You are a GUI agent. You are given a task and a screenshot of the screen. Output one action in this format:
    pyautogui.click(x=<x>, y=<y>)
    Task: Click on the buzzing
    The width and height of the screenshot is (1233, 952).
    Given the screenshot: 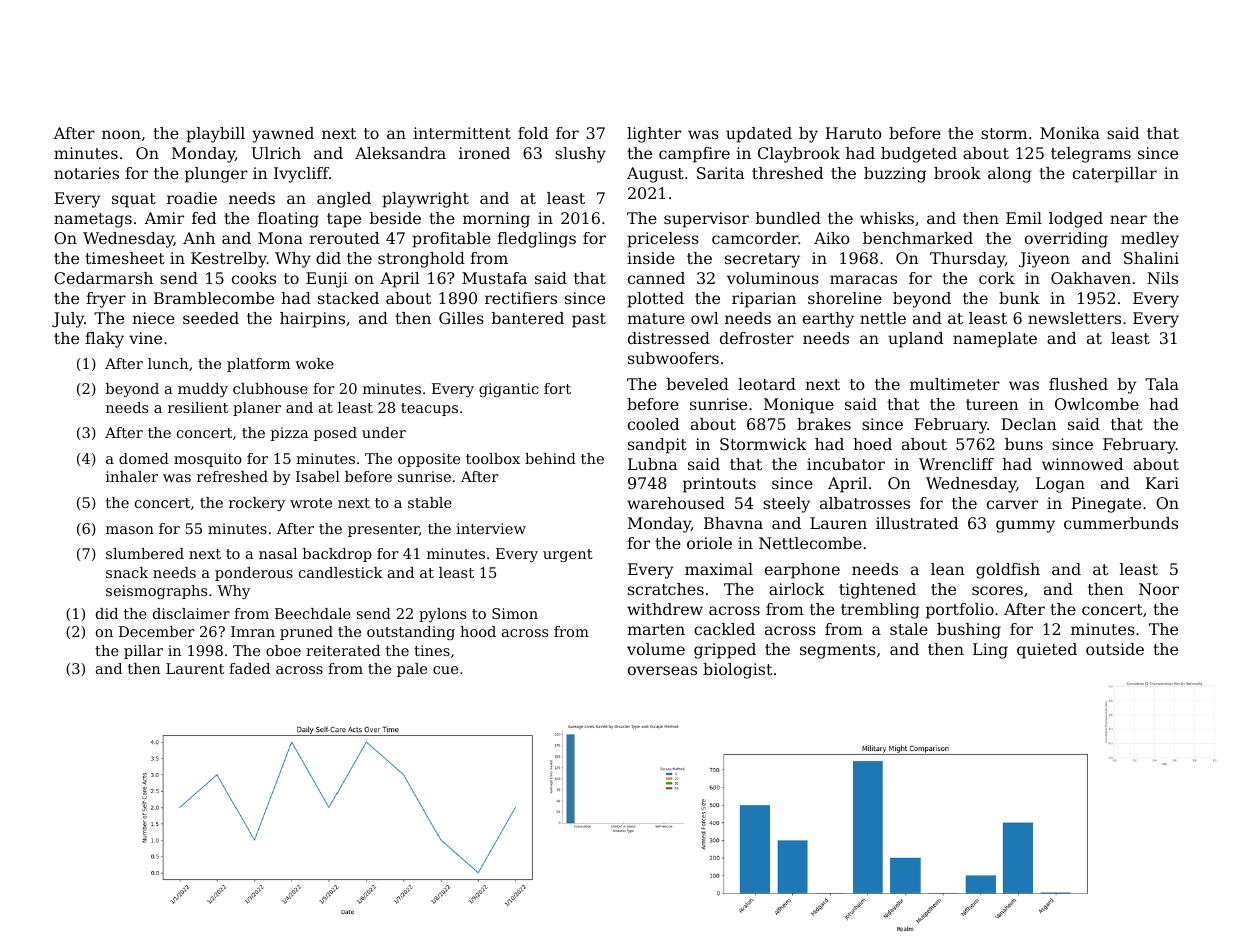 What is the action you would take?
    pyautogui.click(x=895, y=175)
